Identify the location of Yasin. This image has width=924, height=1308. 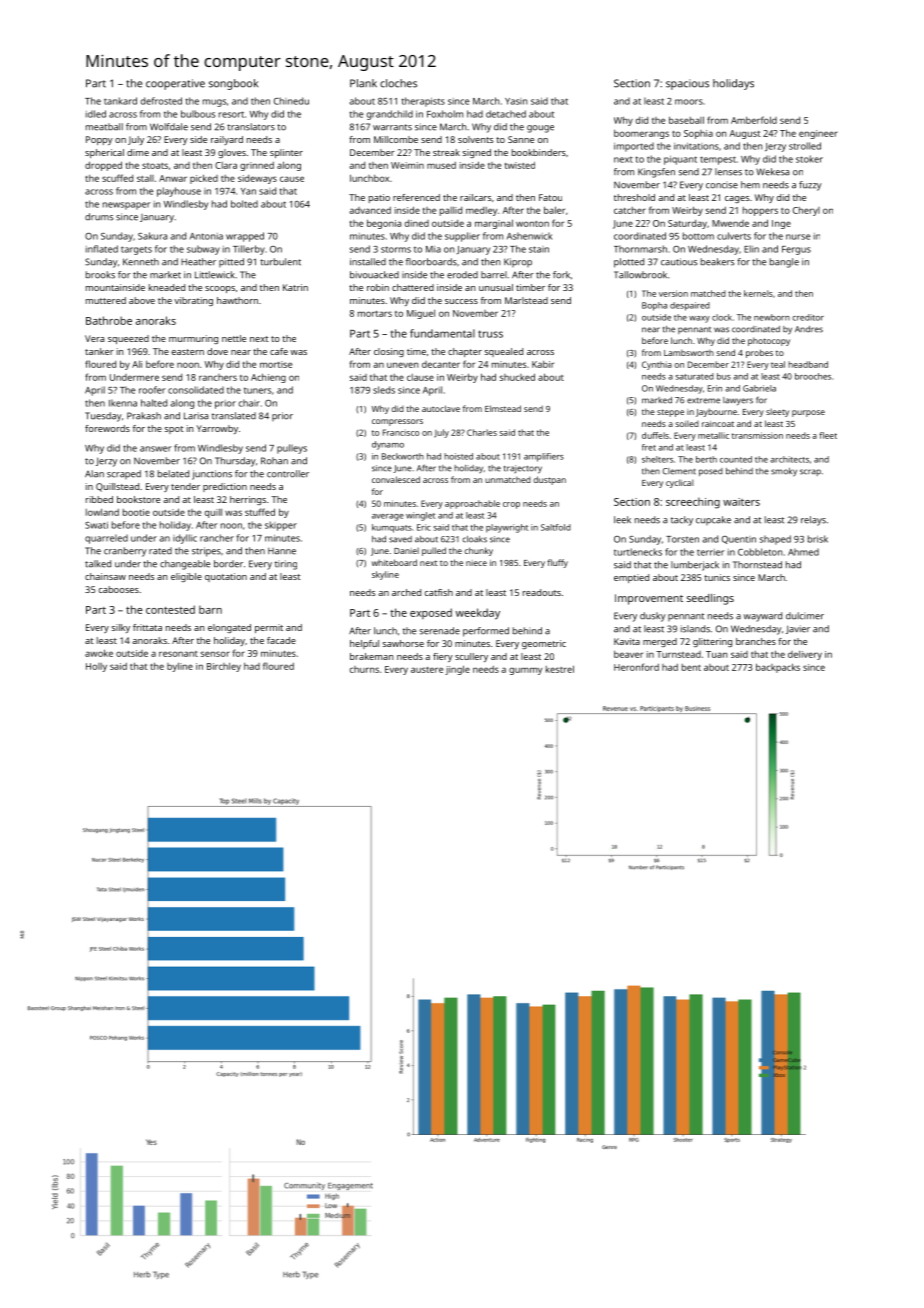
(516, 101).
